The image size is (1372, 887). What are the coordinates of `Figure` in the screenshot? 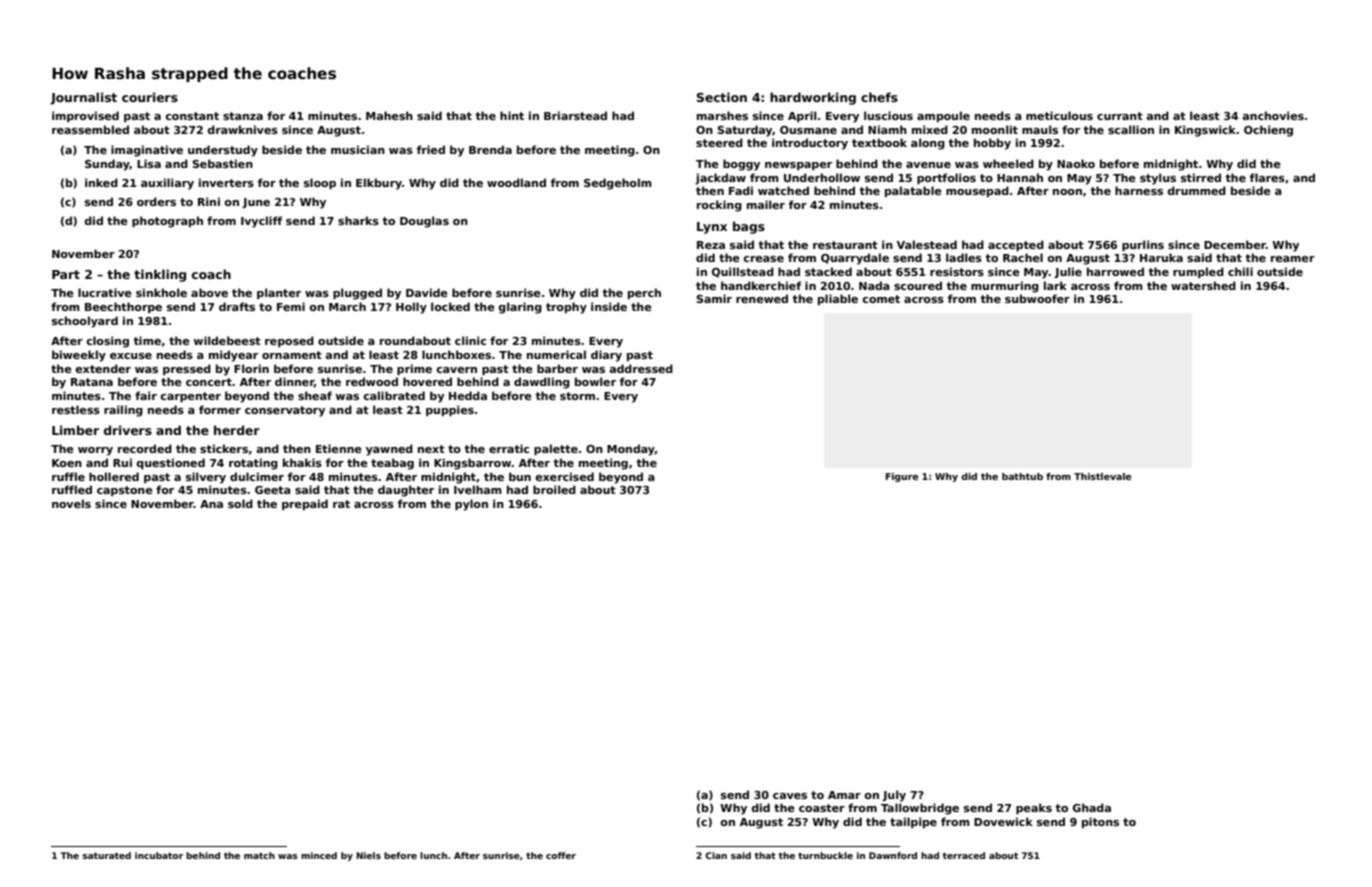 It's located at (902, 477).
